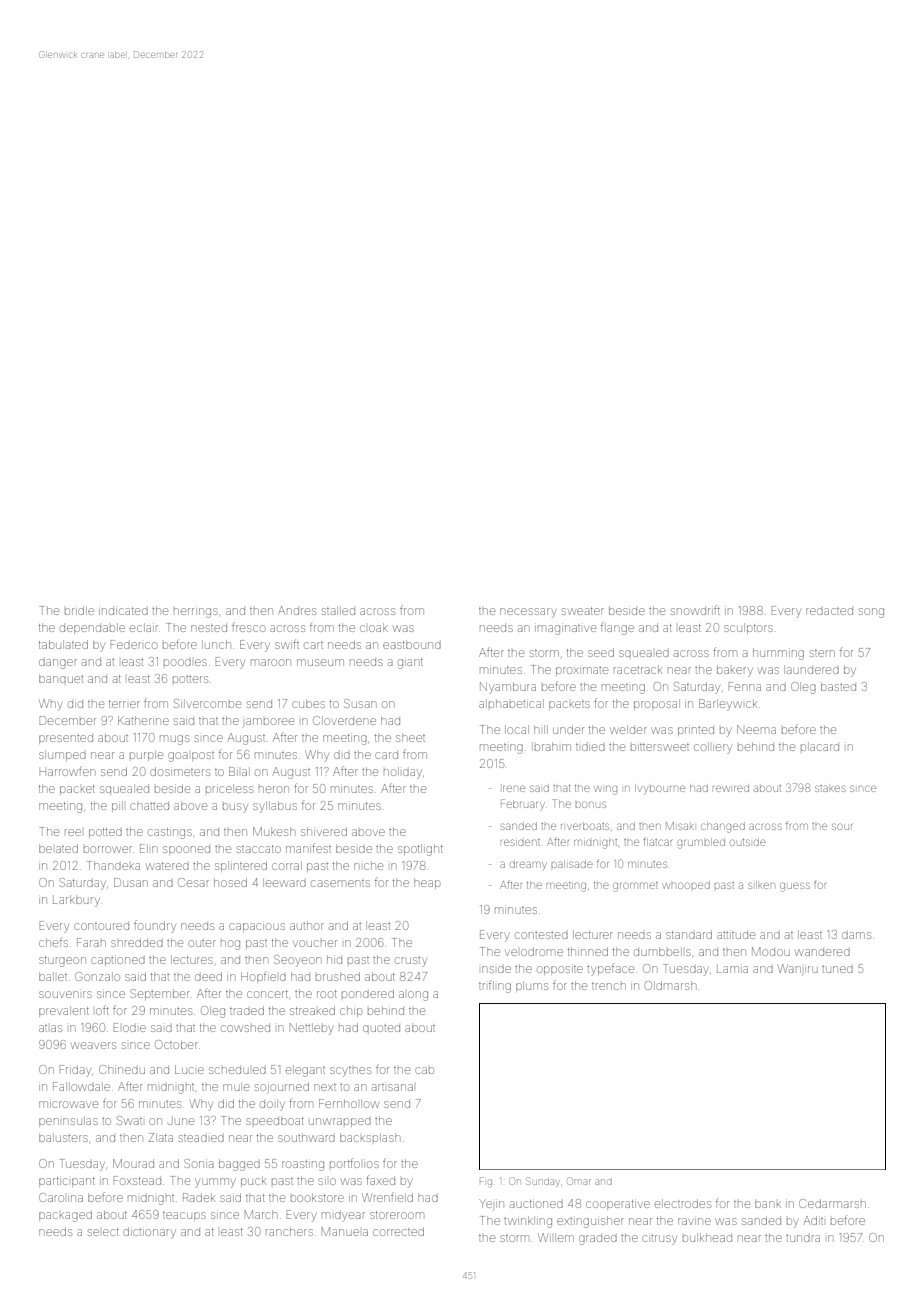  Describe the element at coordinates (65, 994) in the screenshot. I see `souvenirs` at that location.
